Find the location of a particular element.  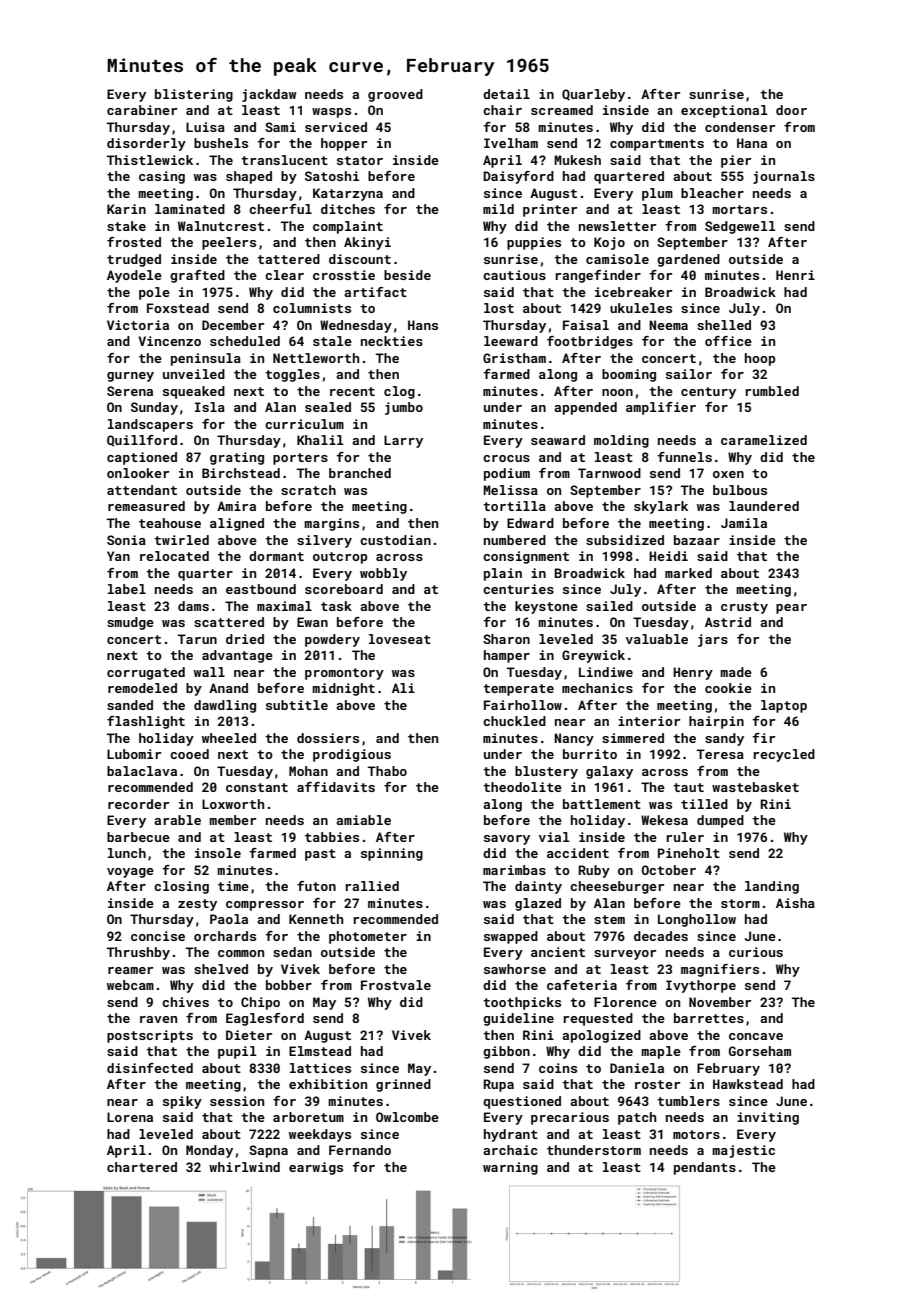

voyage is located at coordinates (130, 873).
